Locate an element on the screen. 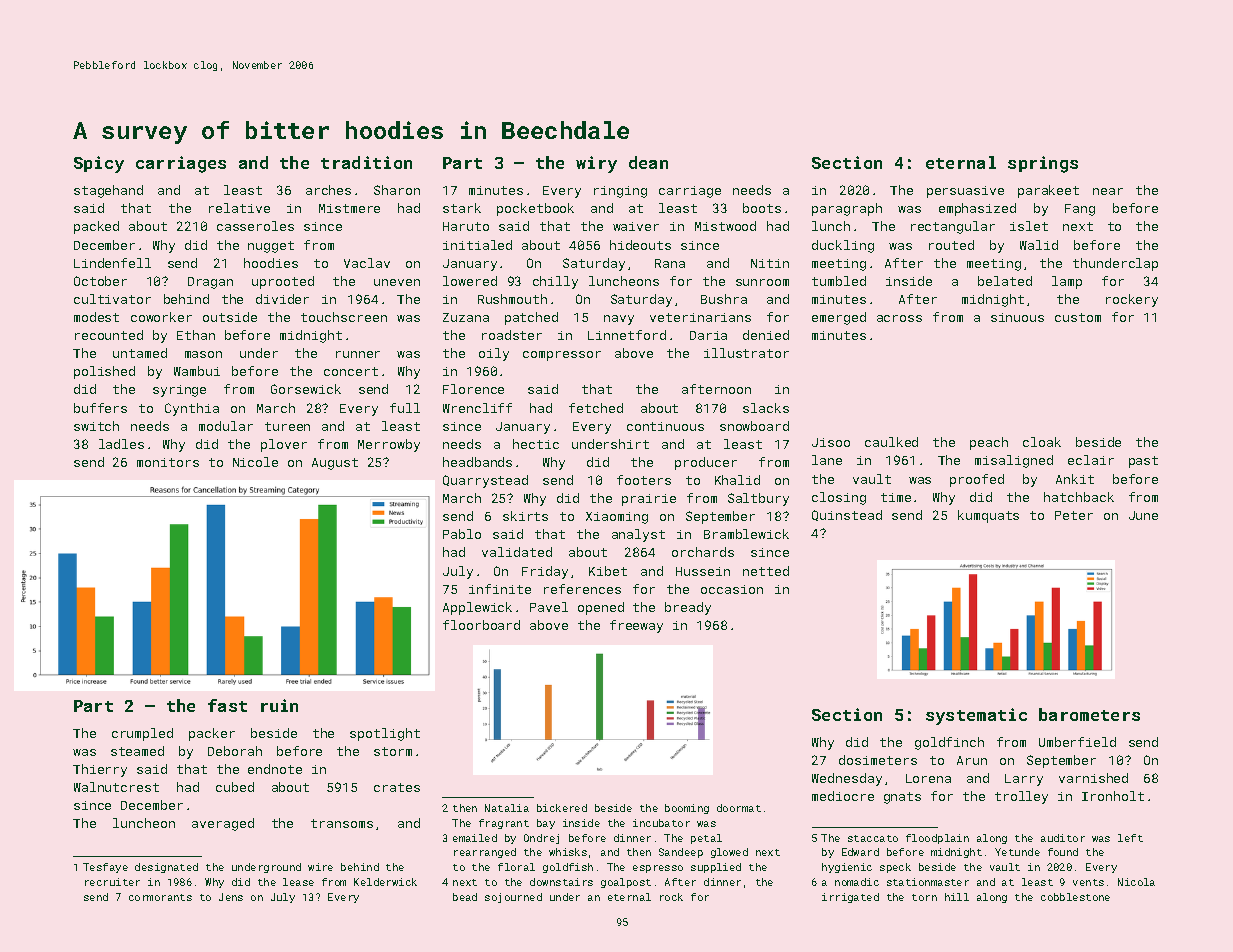 This screenshot has height=952, width=1233. illustrator is located at coordinates (746, 353).
